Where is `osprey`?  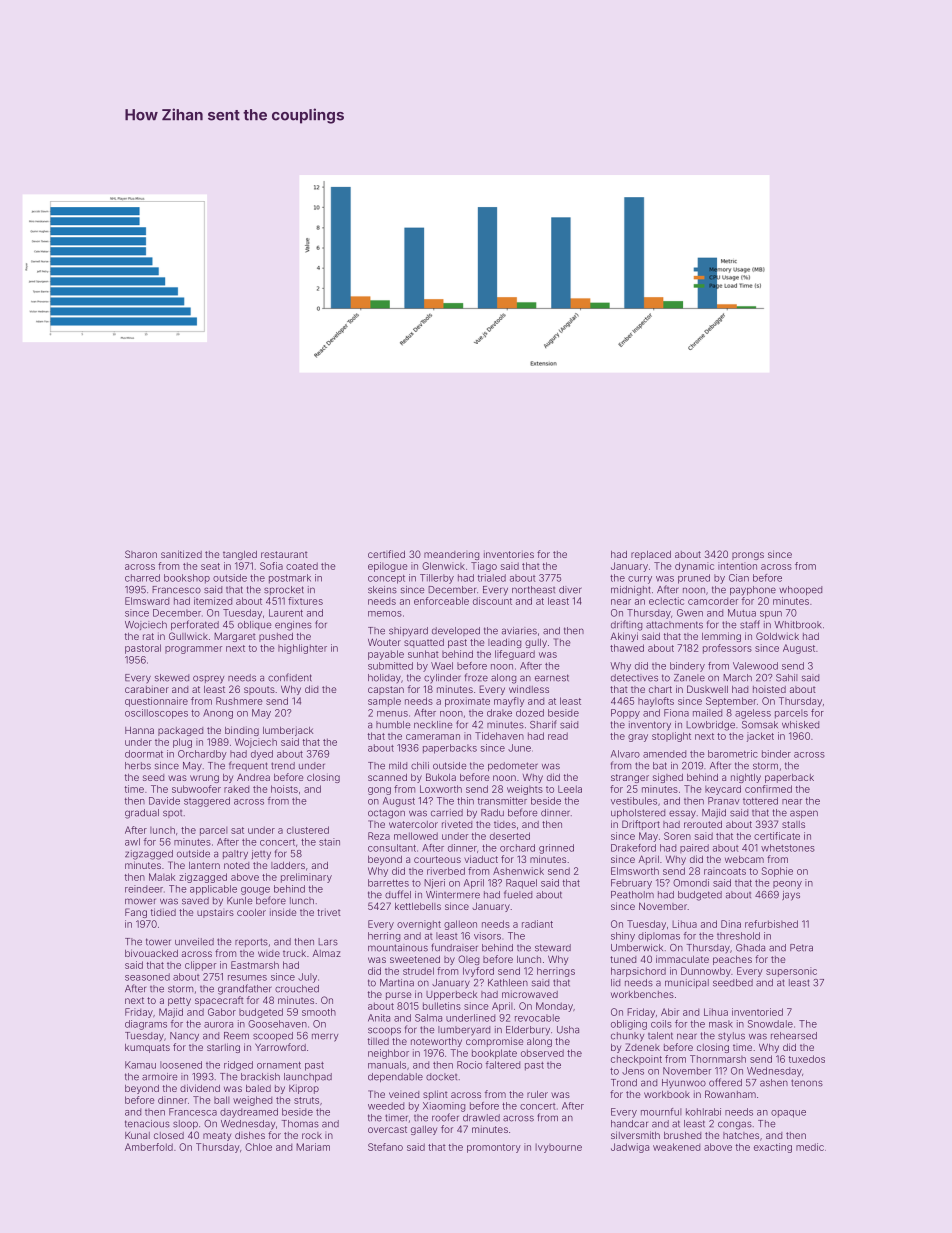 osprey is located at coordinates (208, 679).
